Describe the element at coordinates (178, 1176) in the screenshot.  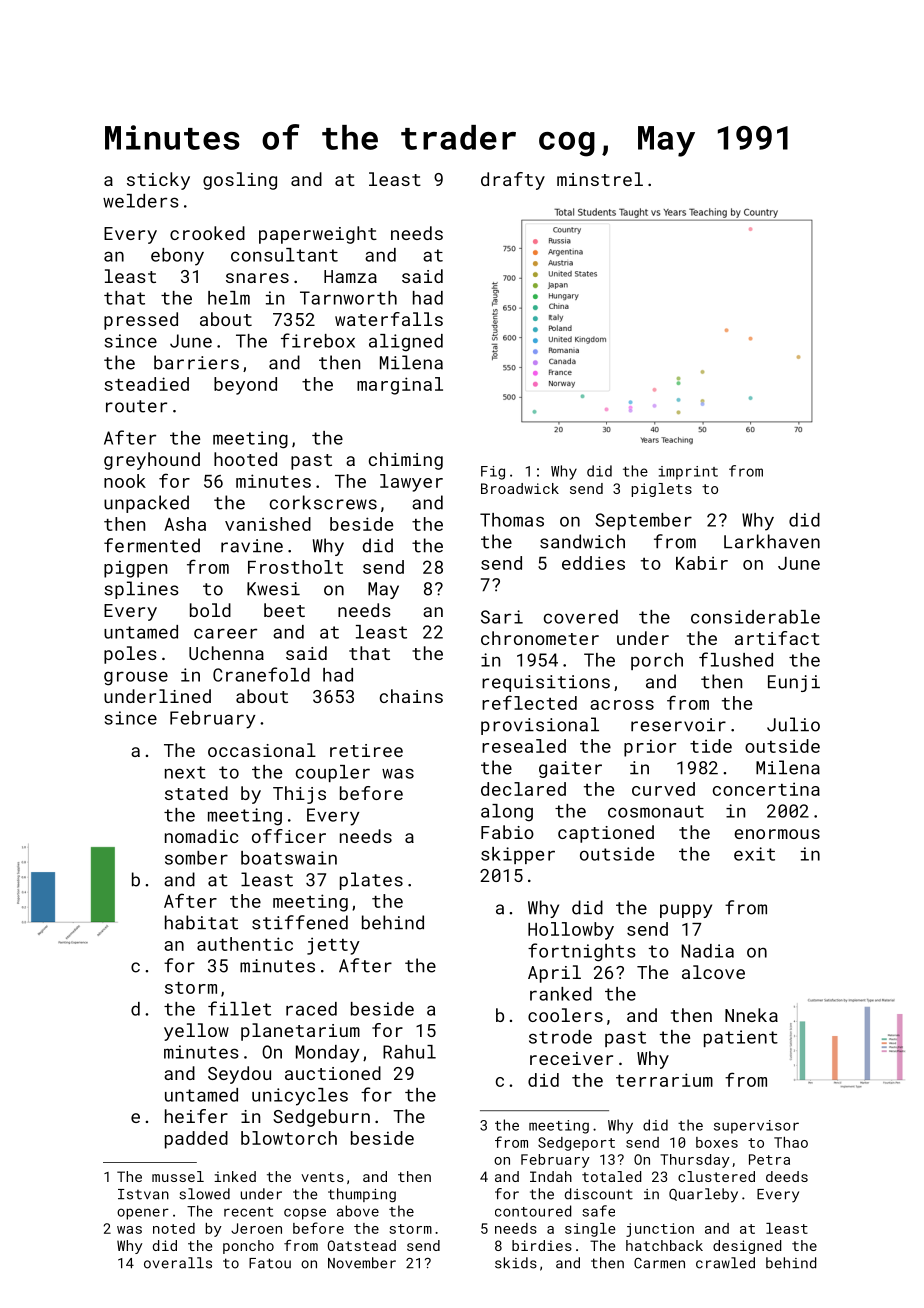
I see `mussel` at that location.
